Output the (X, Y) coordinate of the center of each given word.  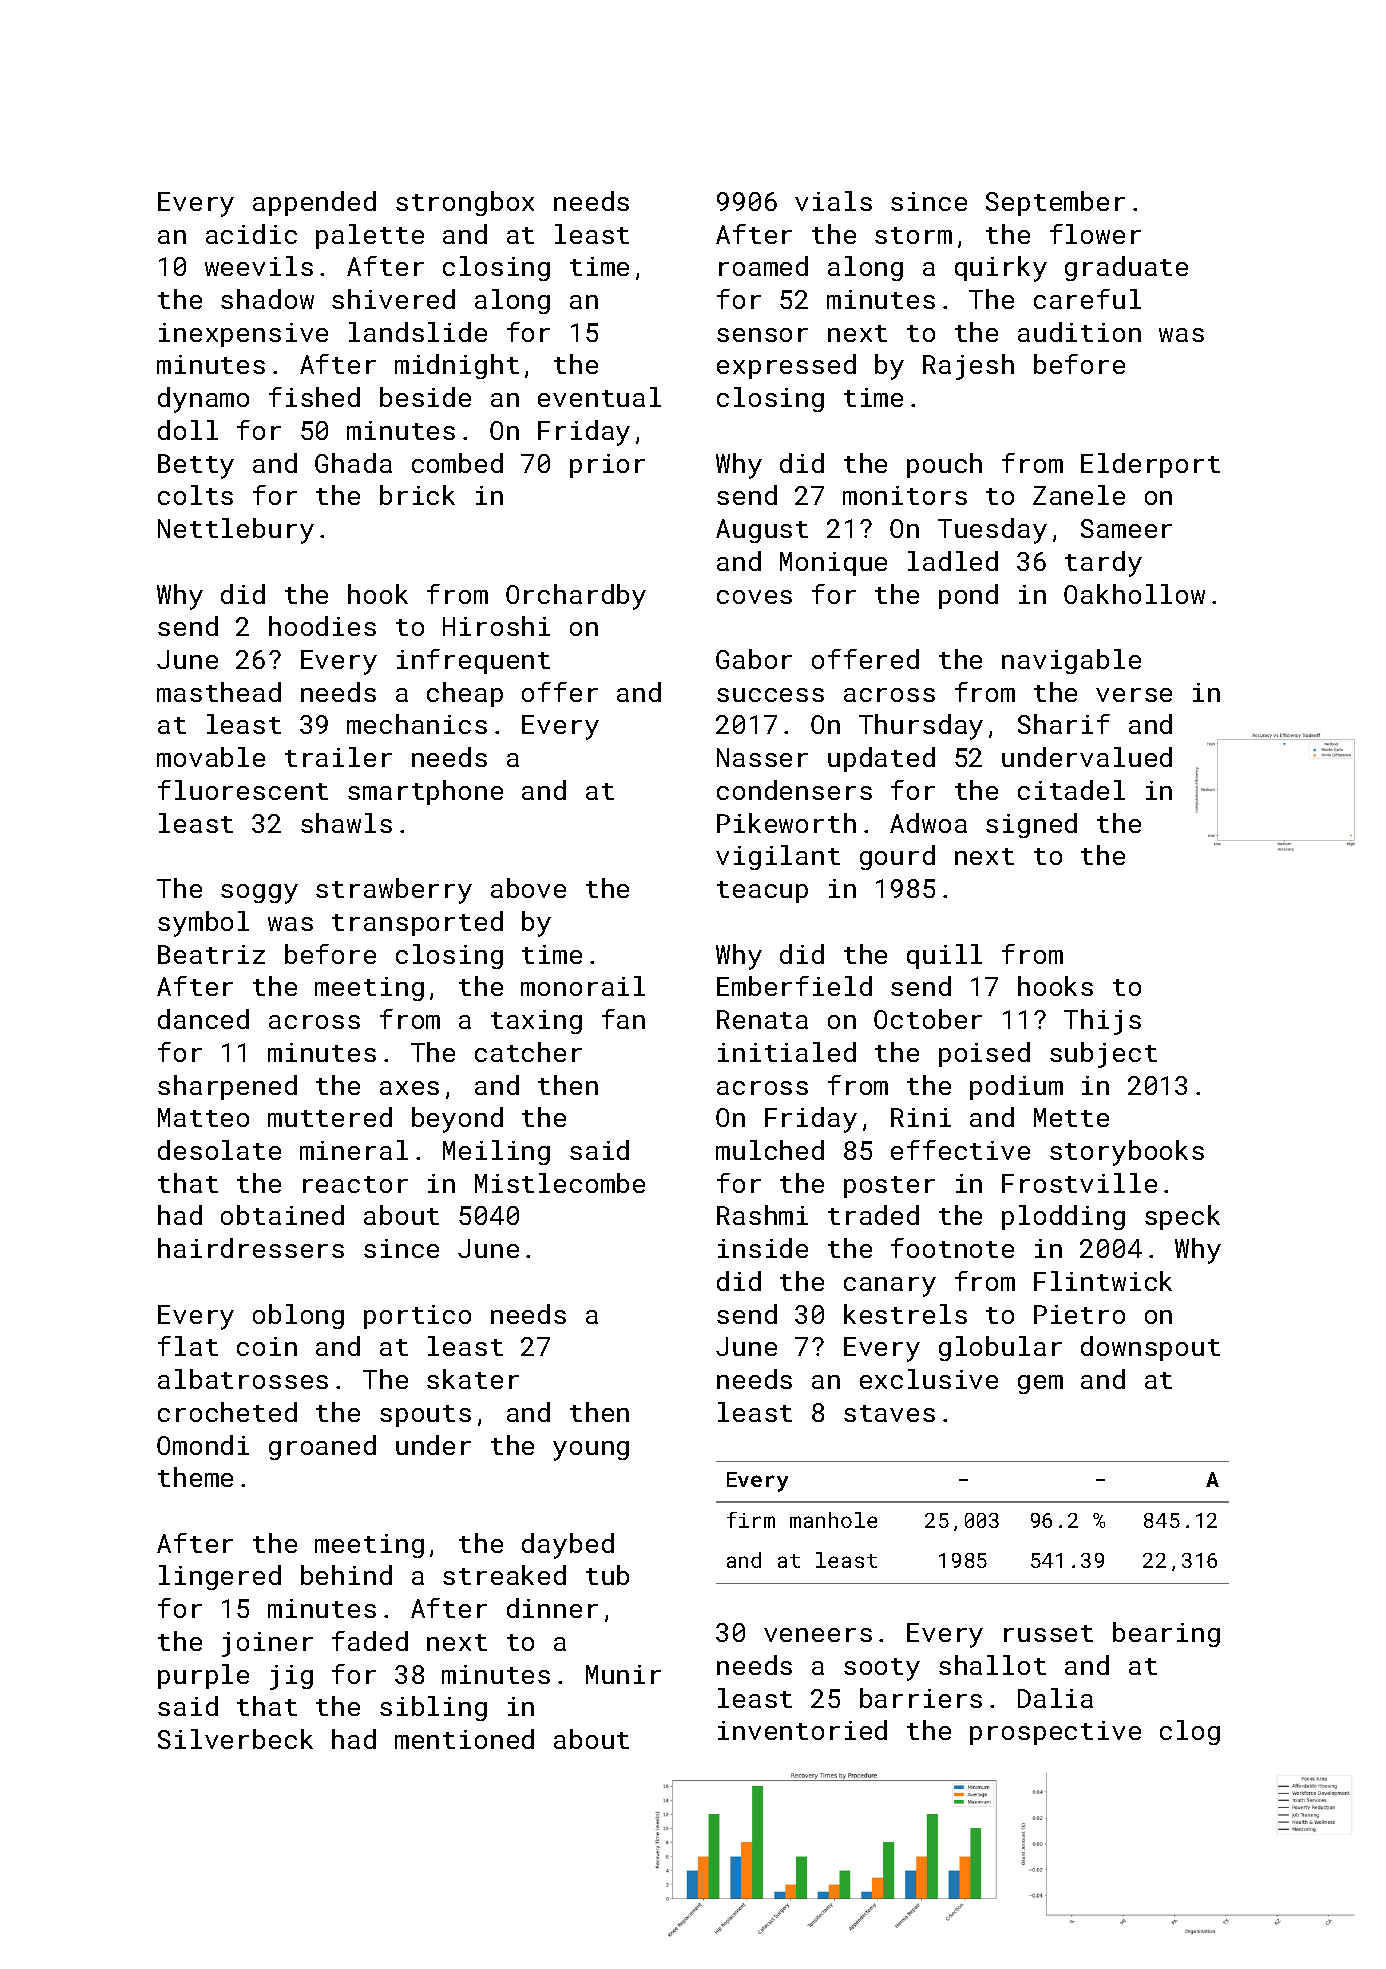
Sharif (1064, 724)
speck (1182, 1217)
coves (754, 597)
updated (881, 759)
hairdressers (251, 1248)
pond (968, 596)
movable (211, 757)
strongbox (465, 203)
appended (314, 203)
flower (1095, 234)
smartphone (425, 792)
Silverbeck (235, 1739)
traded (873, 1215)
